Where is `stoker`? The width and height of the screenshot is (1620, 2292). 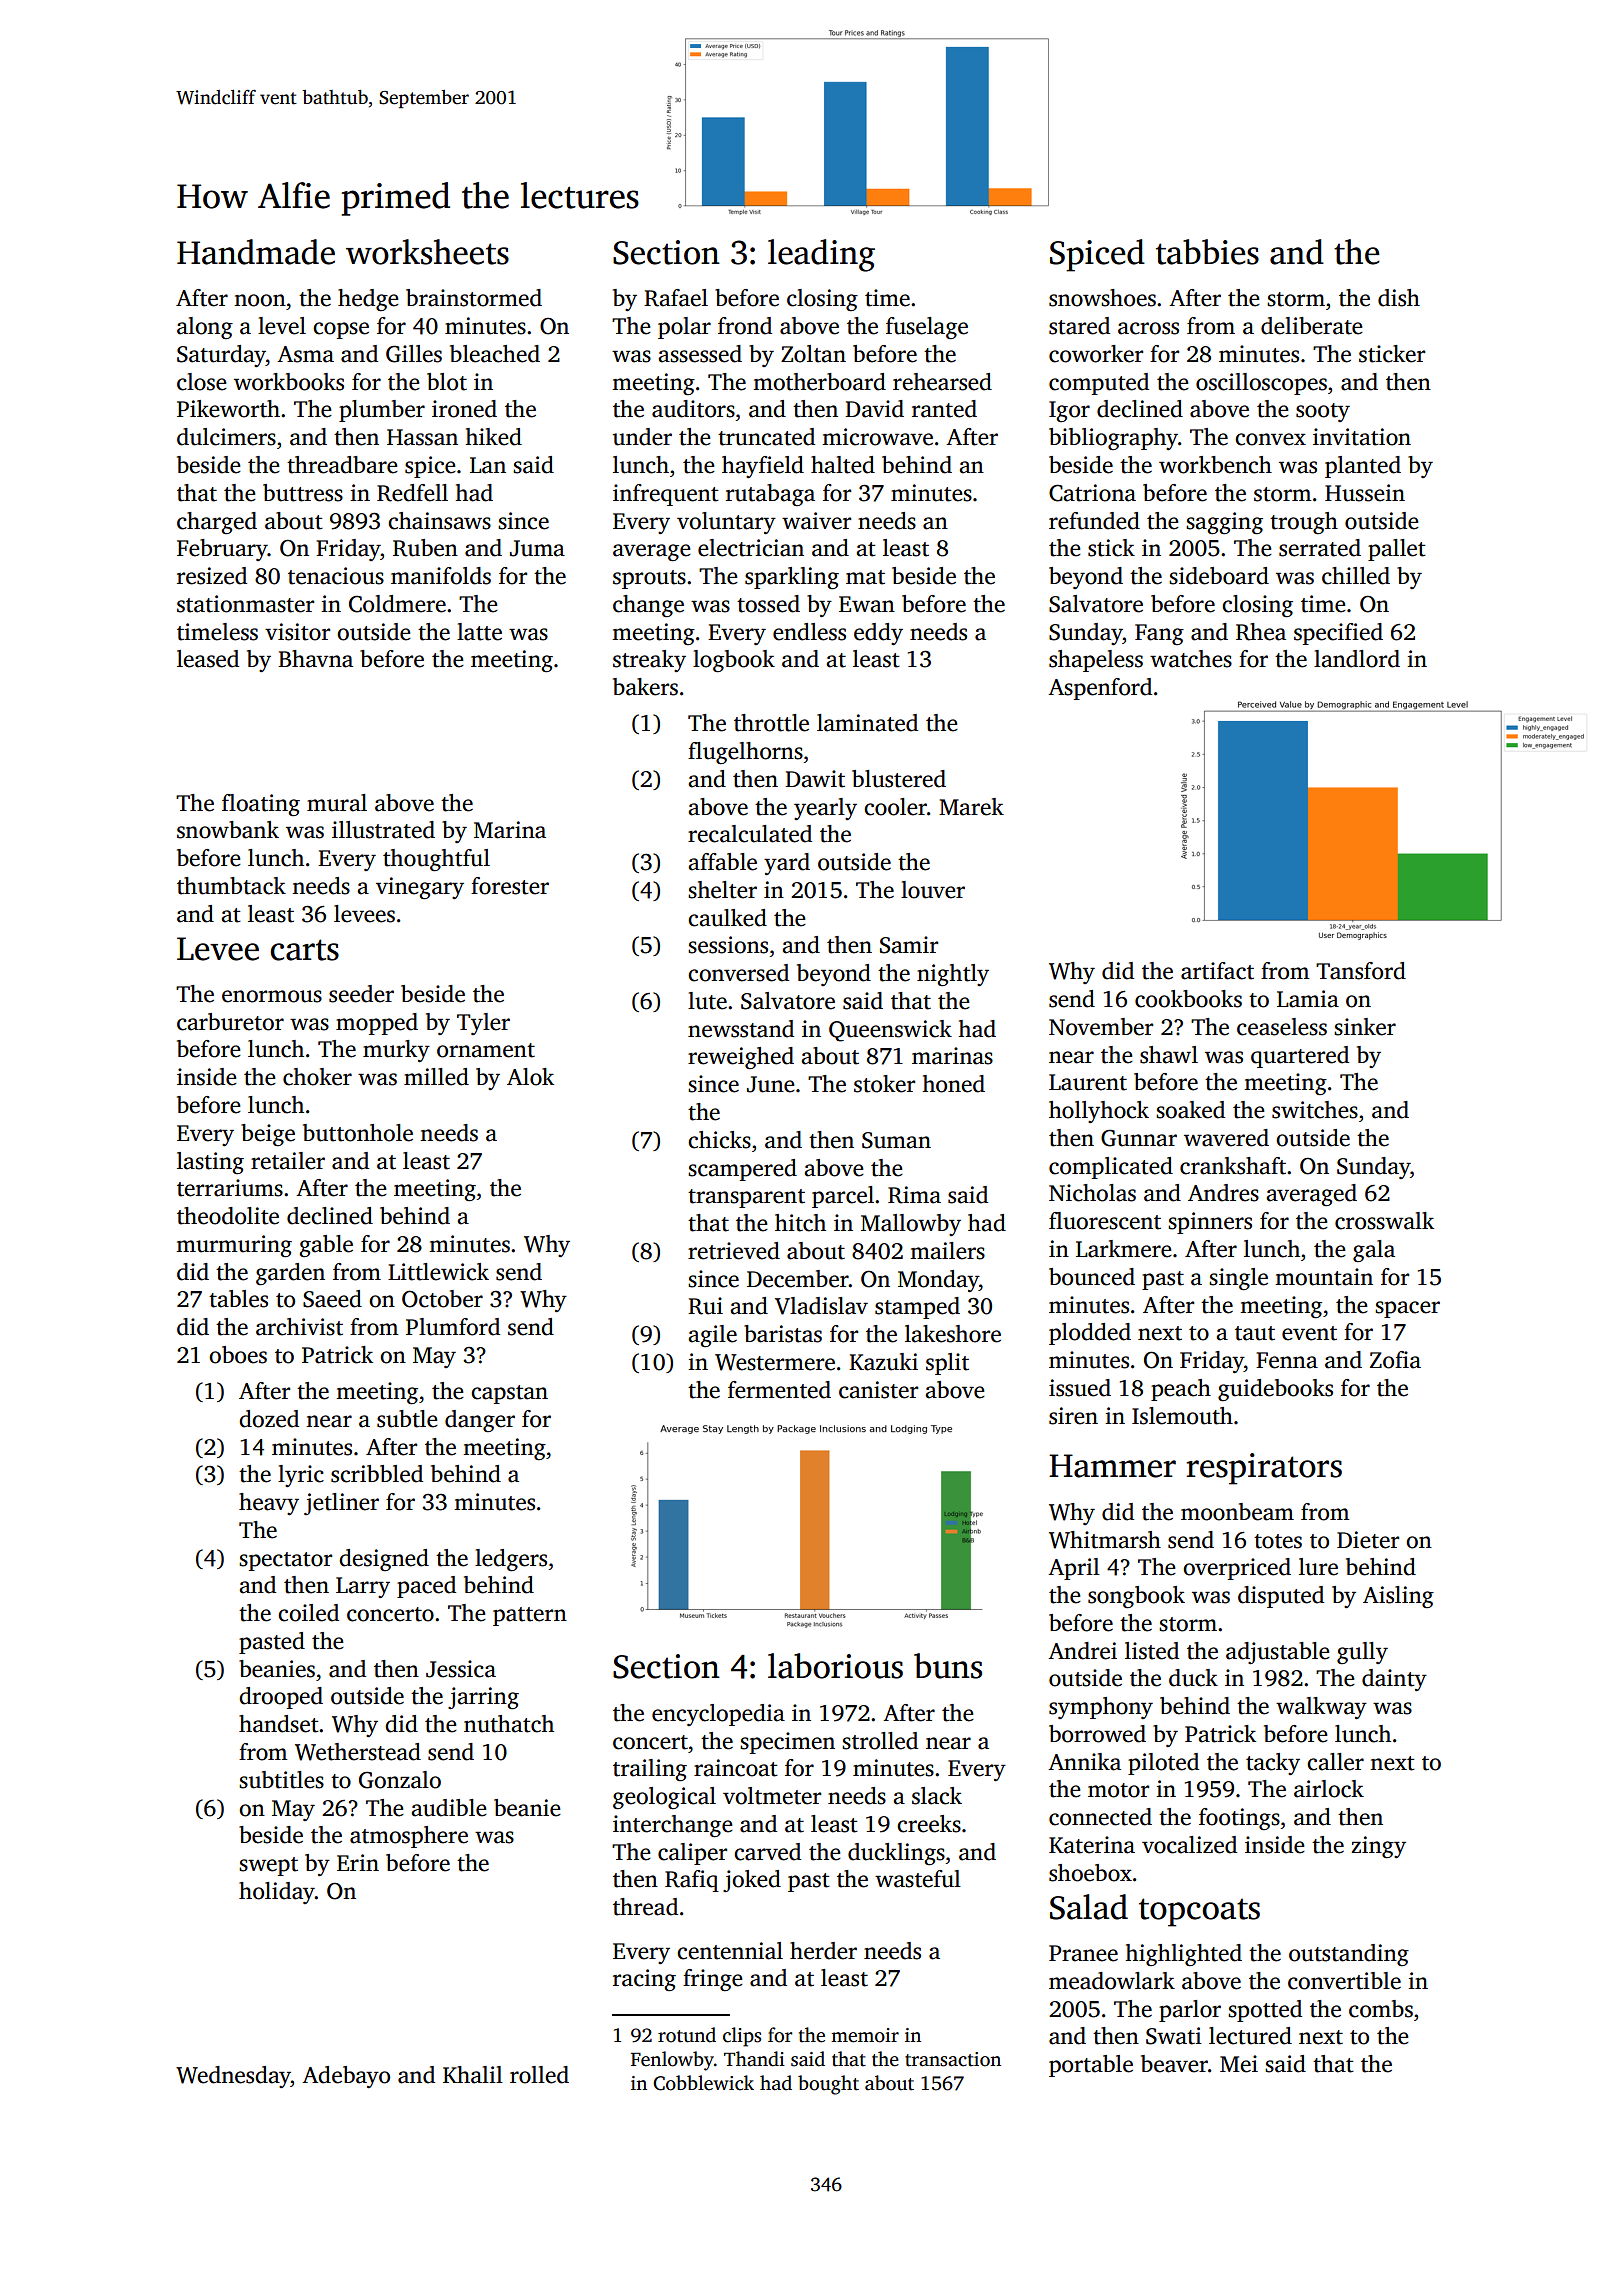
stoker is located at coordinates (884, 1084).
